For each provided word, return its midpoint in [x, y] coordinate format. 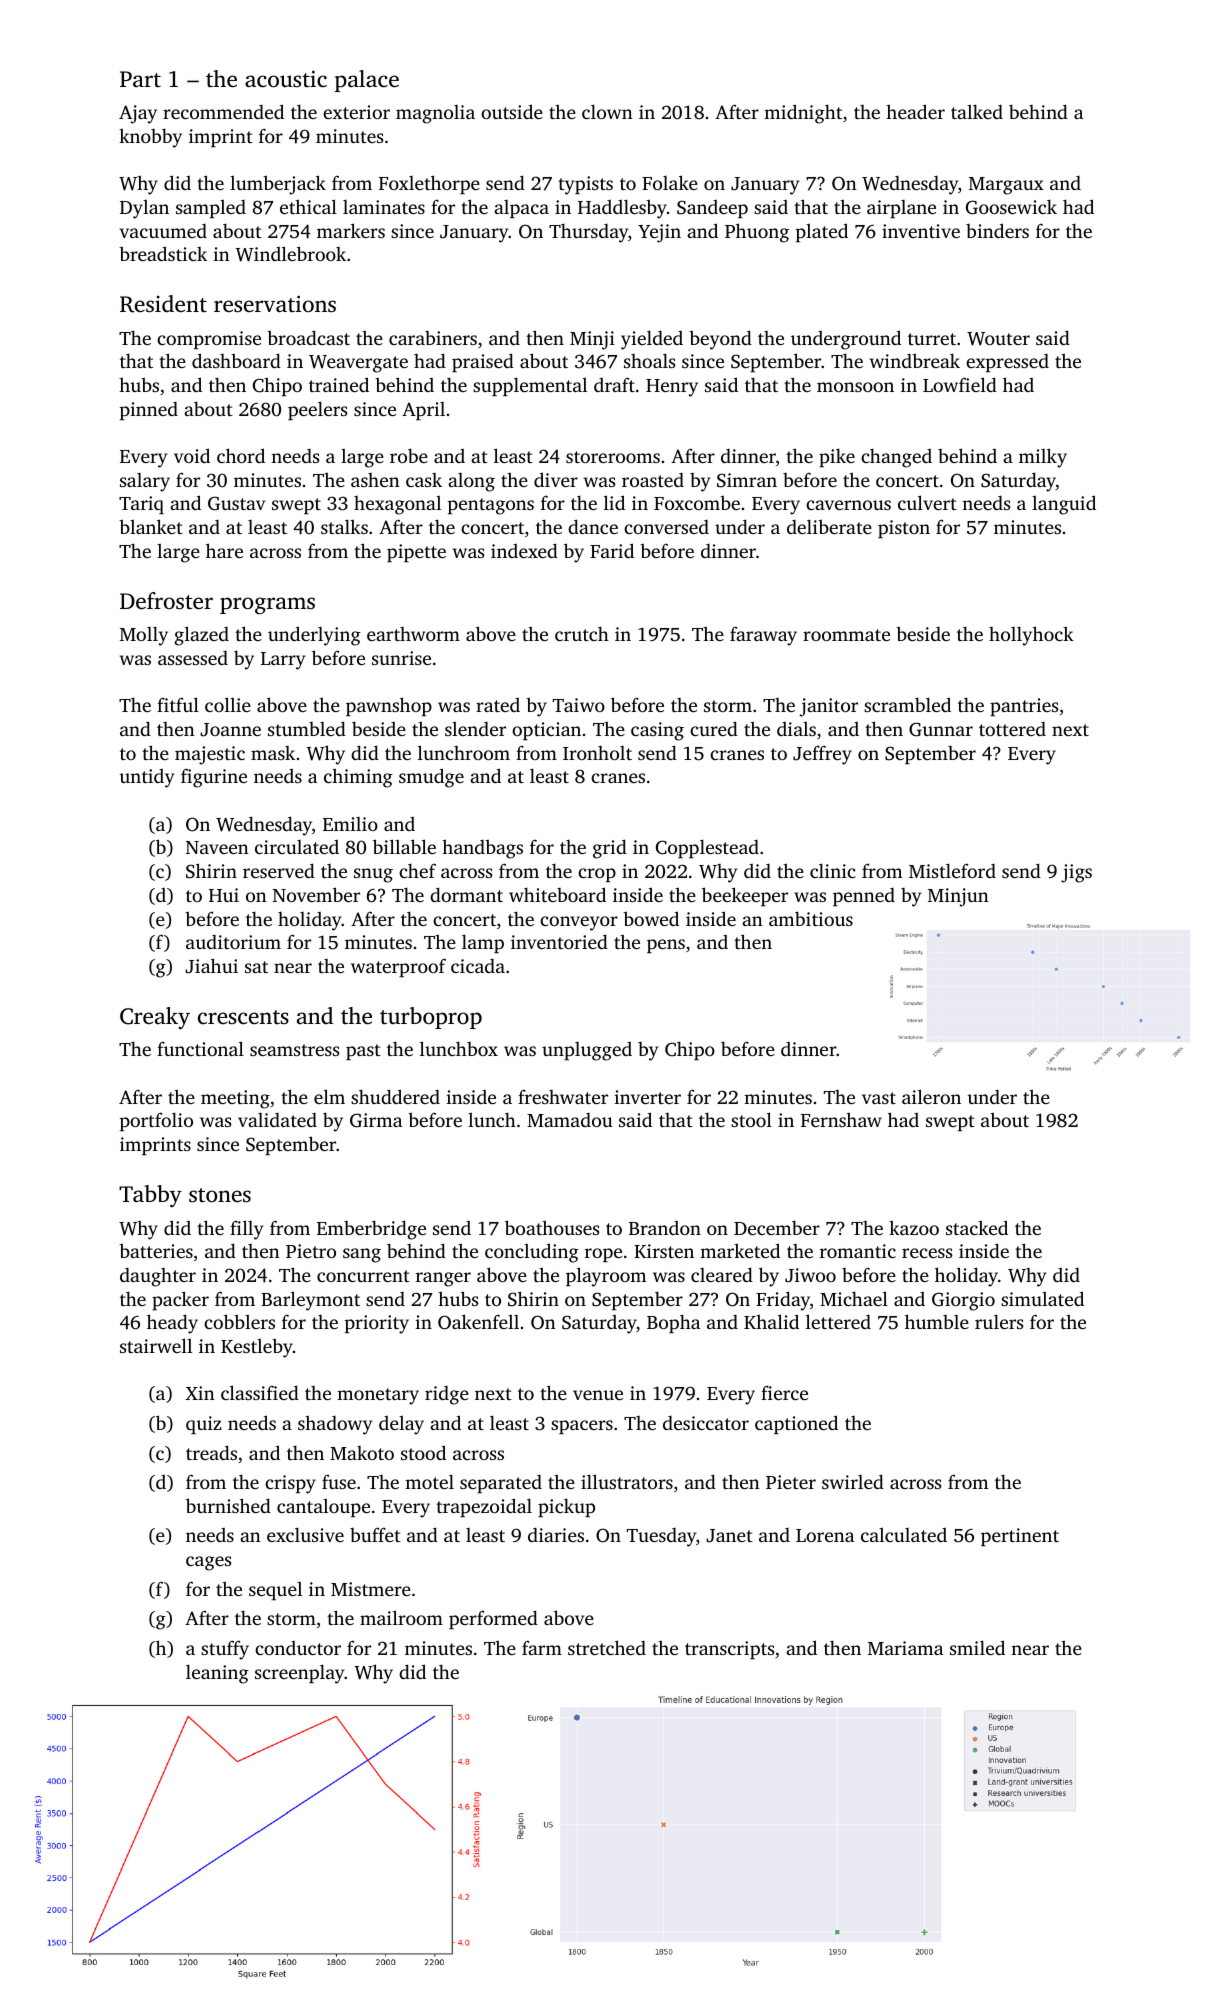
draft [614, 384]
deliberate [829, 526]
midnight [803, 114]
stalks [344, 526]
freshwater [563, 1097]
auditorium [233, 942]
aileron [931, 1096]
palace [367, 81]
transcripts [729, 1650]
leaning [217, 1674]
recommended [223, 111]
